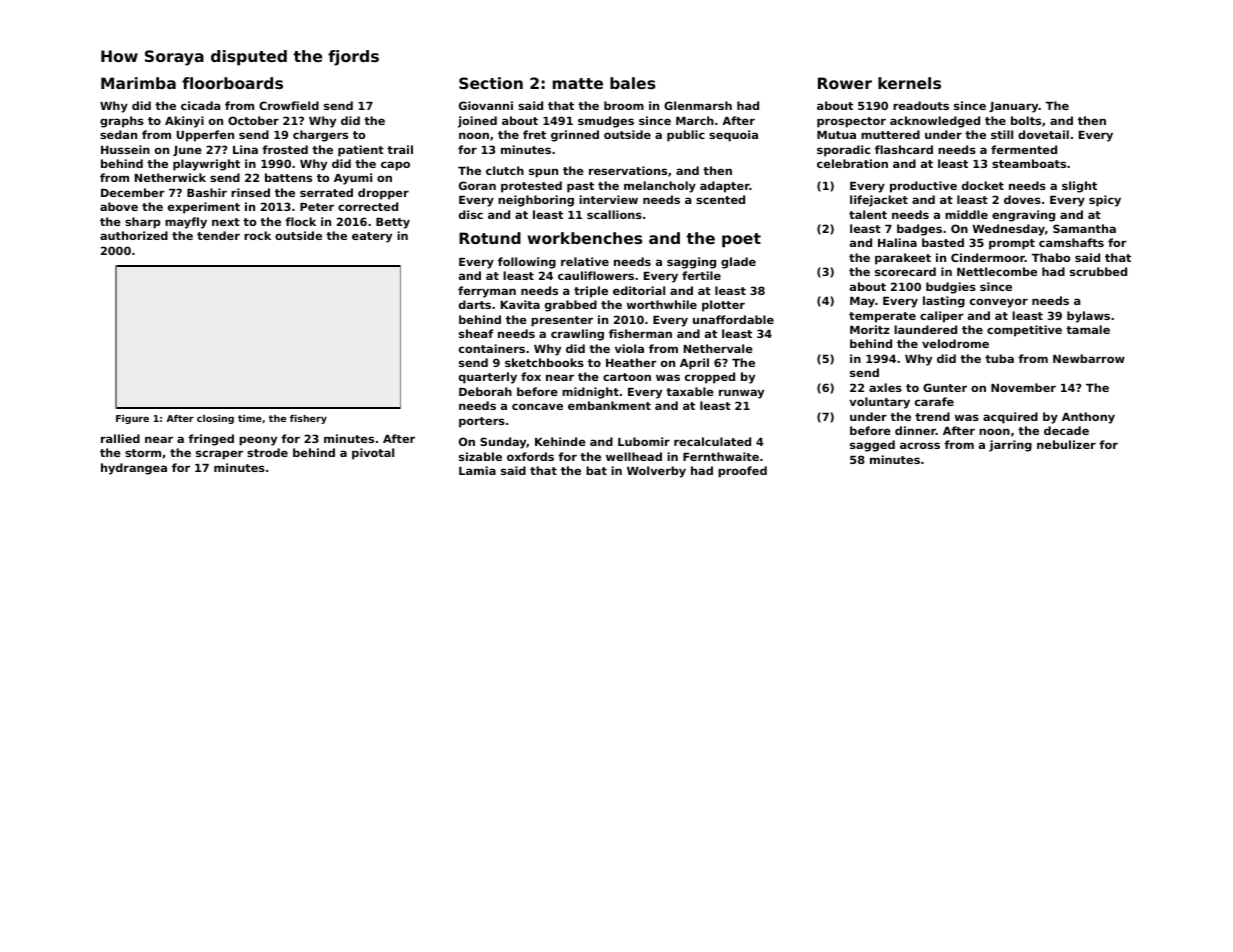  What do you see at coordinates (1043, 134) in the document?
I see `dovetail` at bounding box center [1043, 134].
